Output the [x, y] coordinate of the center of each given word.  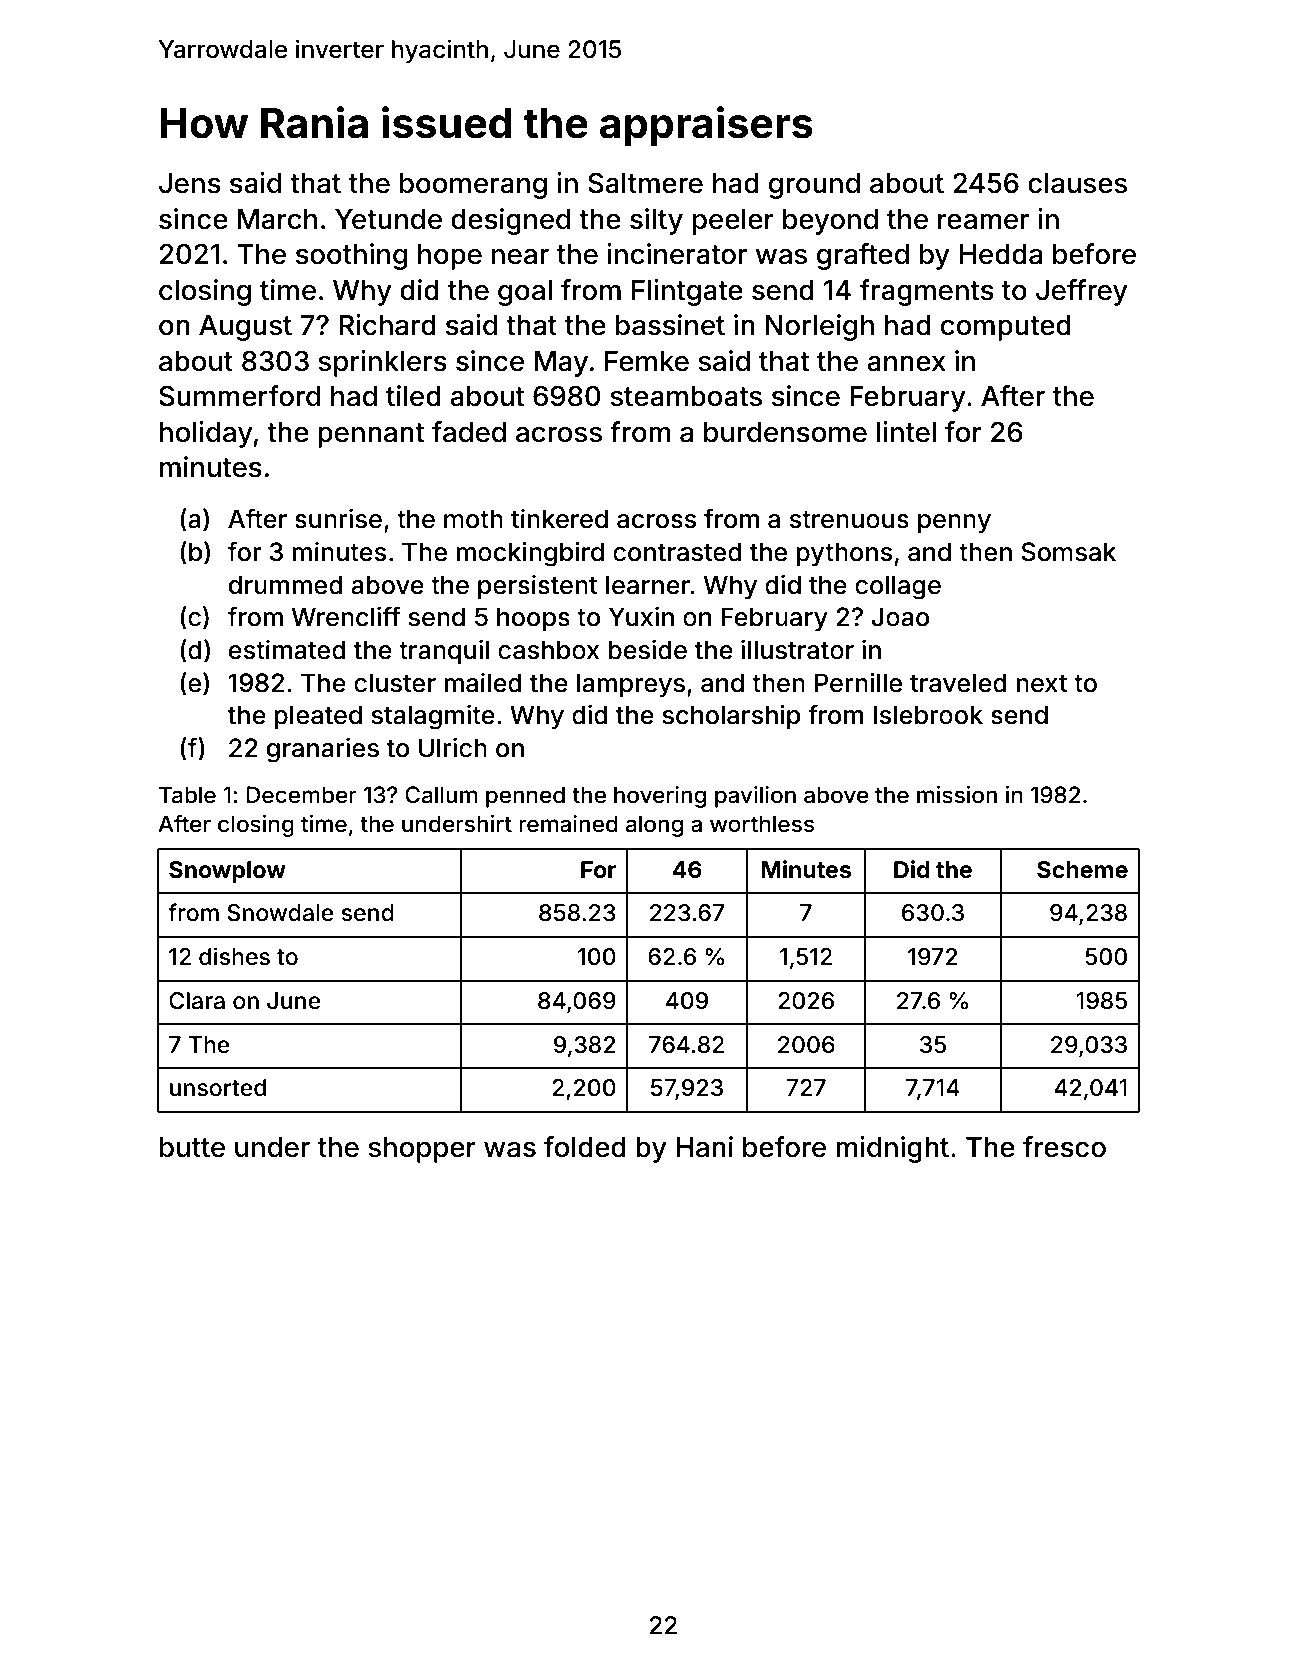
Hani [704, 1147]
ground [814, 186]
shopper [422, 1150]
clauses [1077, 183]
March [277, 219]
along [654, 826]
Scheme [1082, 870]
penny [954, 524]
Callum [441, 795]
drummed [286, 585]
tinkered [559, 519]
